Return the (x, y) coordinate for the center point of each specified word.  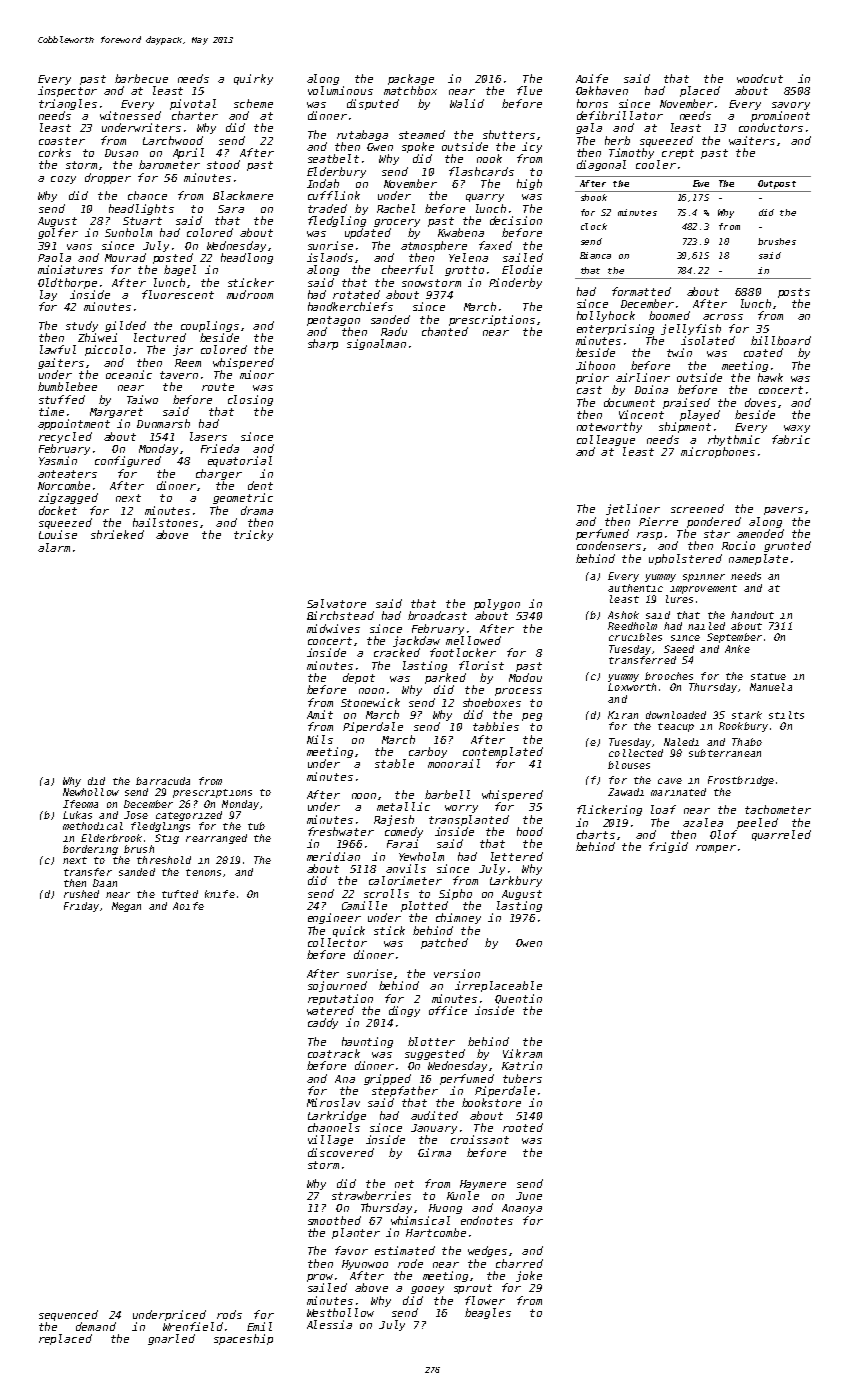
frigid (668, 847)
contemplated (503, 752)
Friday (81, 907)
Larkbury (516, 881)
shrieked (117, 534)
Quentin (518, 999)
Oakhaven (602, 90)
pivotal (193, 104)
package (411, 79)
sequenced (68, 1315)
